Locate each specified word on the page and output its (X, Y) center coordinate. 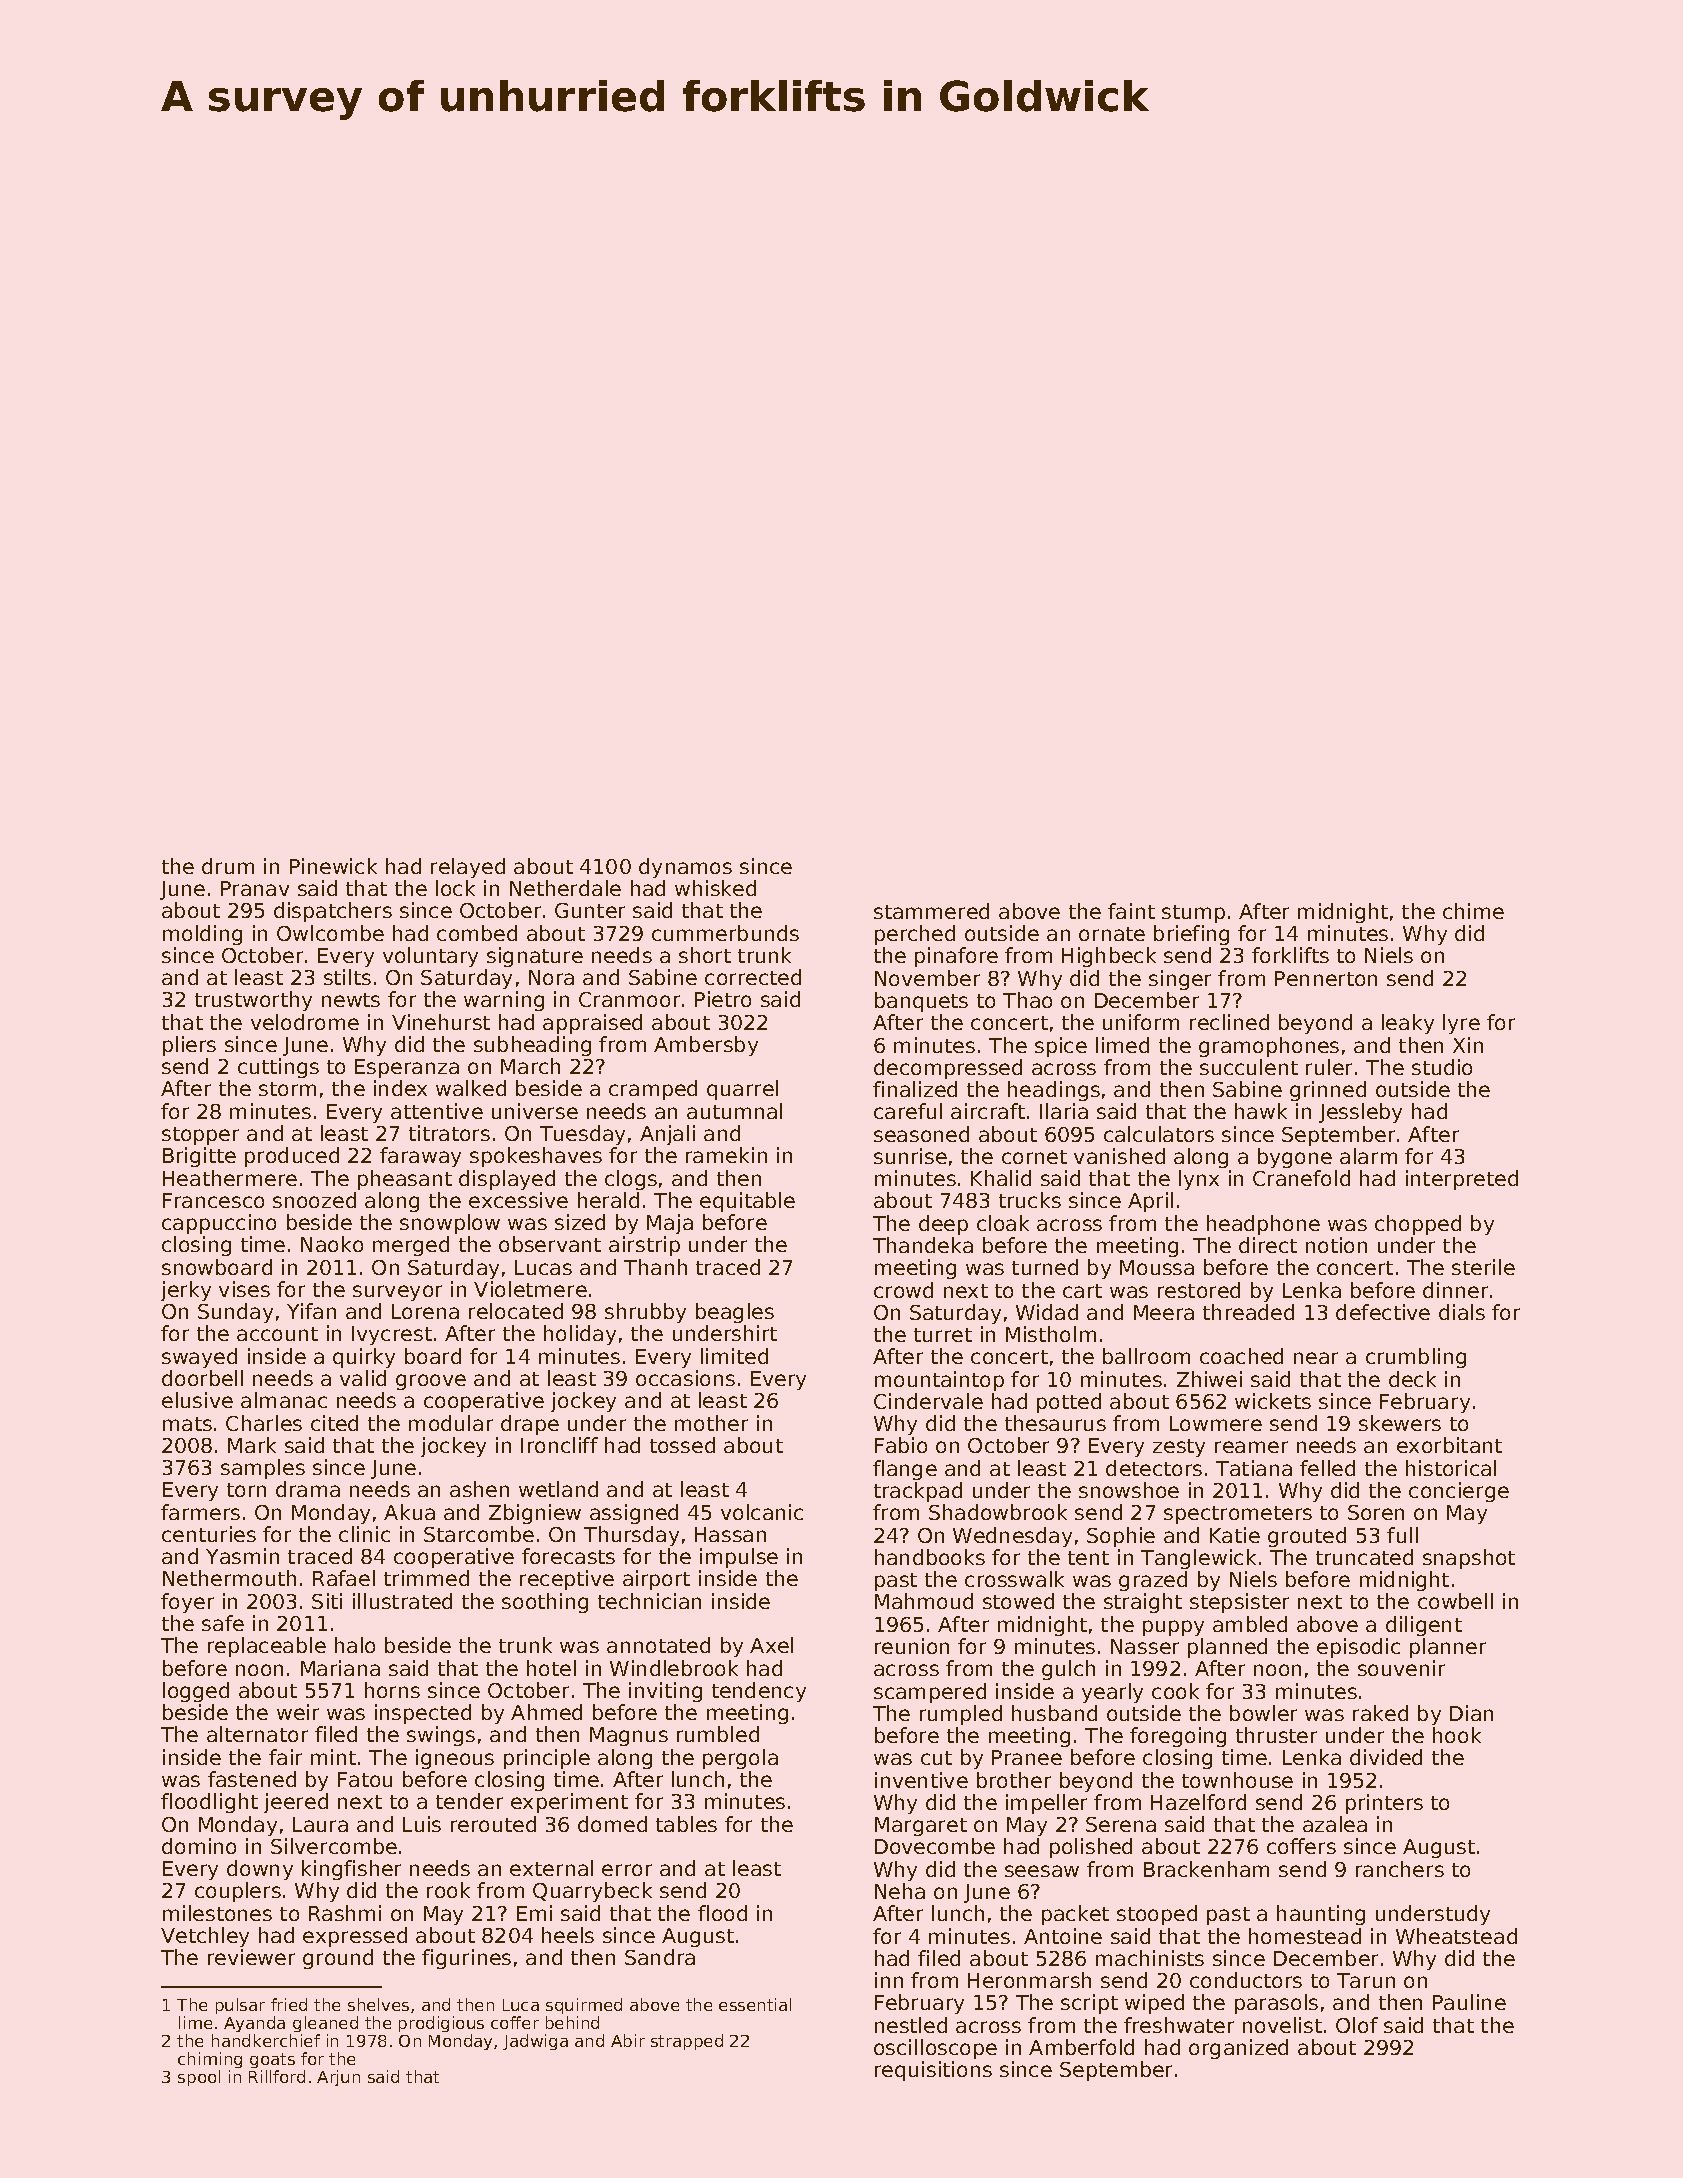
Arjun (338, 2078)
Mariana (340, 1668)
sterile (1483, 1267)
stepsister (1239, 1603)
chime (1473, 911)
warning (504, 1001)
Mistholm (1051, 1334)
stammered (931, 911)
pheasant (405, 1180)
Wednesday (1012, 1537)
